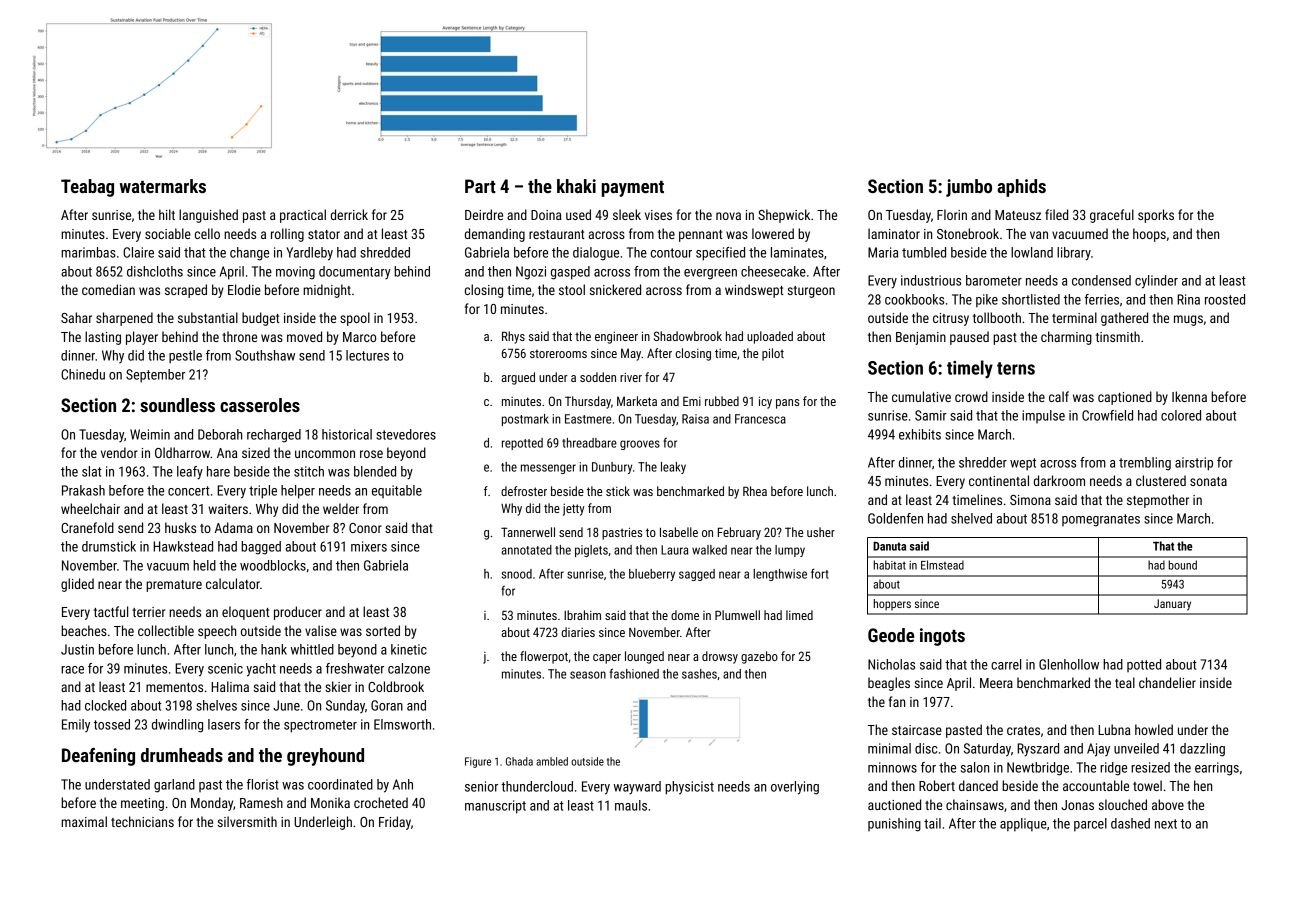  Describe the element at coordinates (773, 233) in the screenshot. I see `lowered` at that location.
